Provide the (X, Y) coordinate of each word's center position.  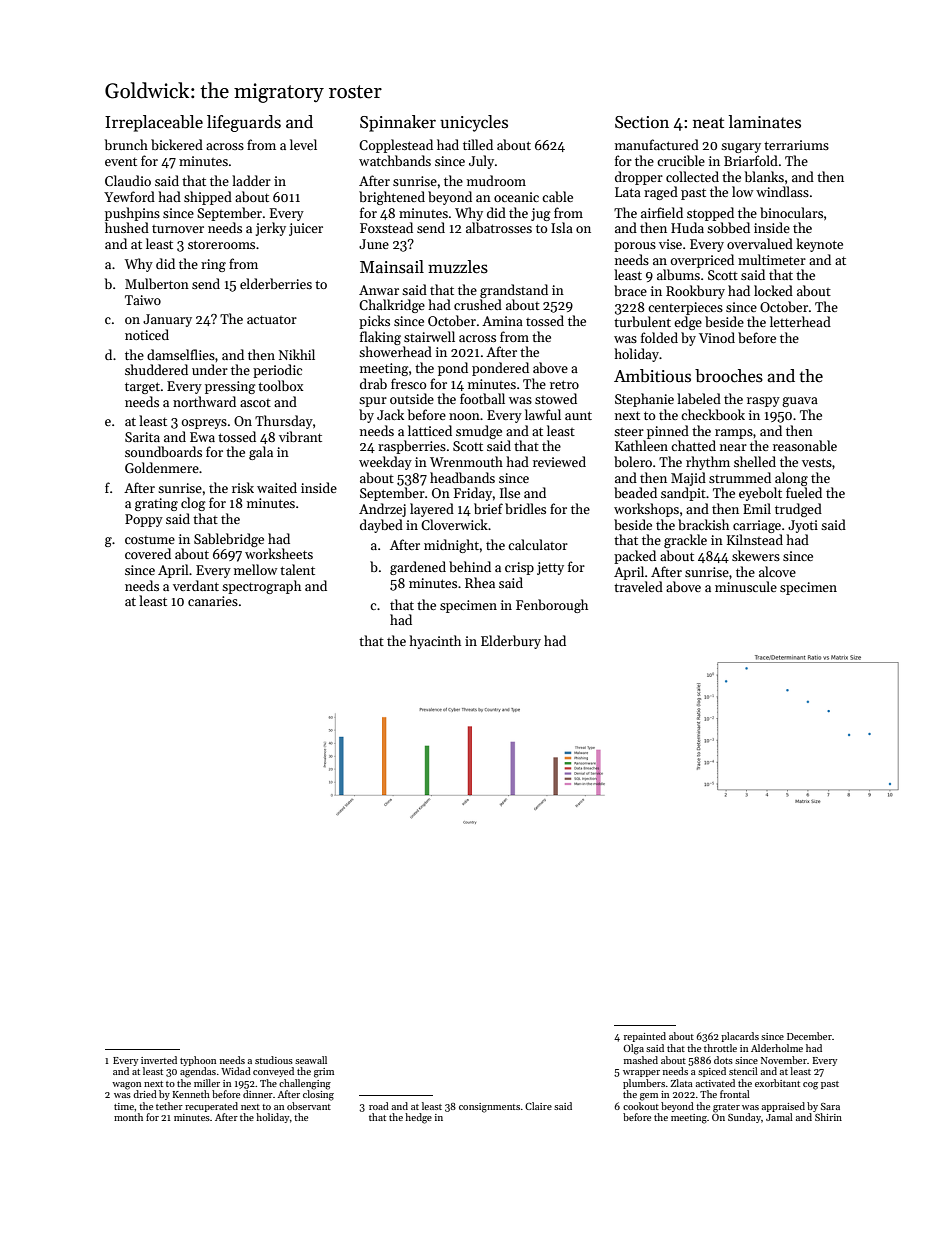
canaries (213, 601)
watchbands (395, 160)
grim (324, 1073)
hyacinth (435, 642)
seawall (311, 1060)
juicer (306, 229)
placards (740, 1037)
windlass (782, 191)
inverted (159, 1060)
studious (274, 1060)
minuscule (746, 586)
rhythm (708, 463)
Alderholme (777, 1048)
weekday (385, 463)
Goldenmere (162, 467)
